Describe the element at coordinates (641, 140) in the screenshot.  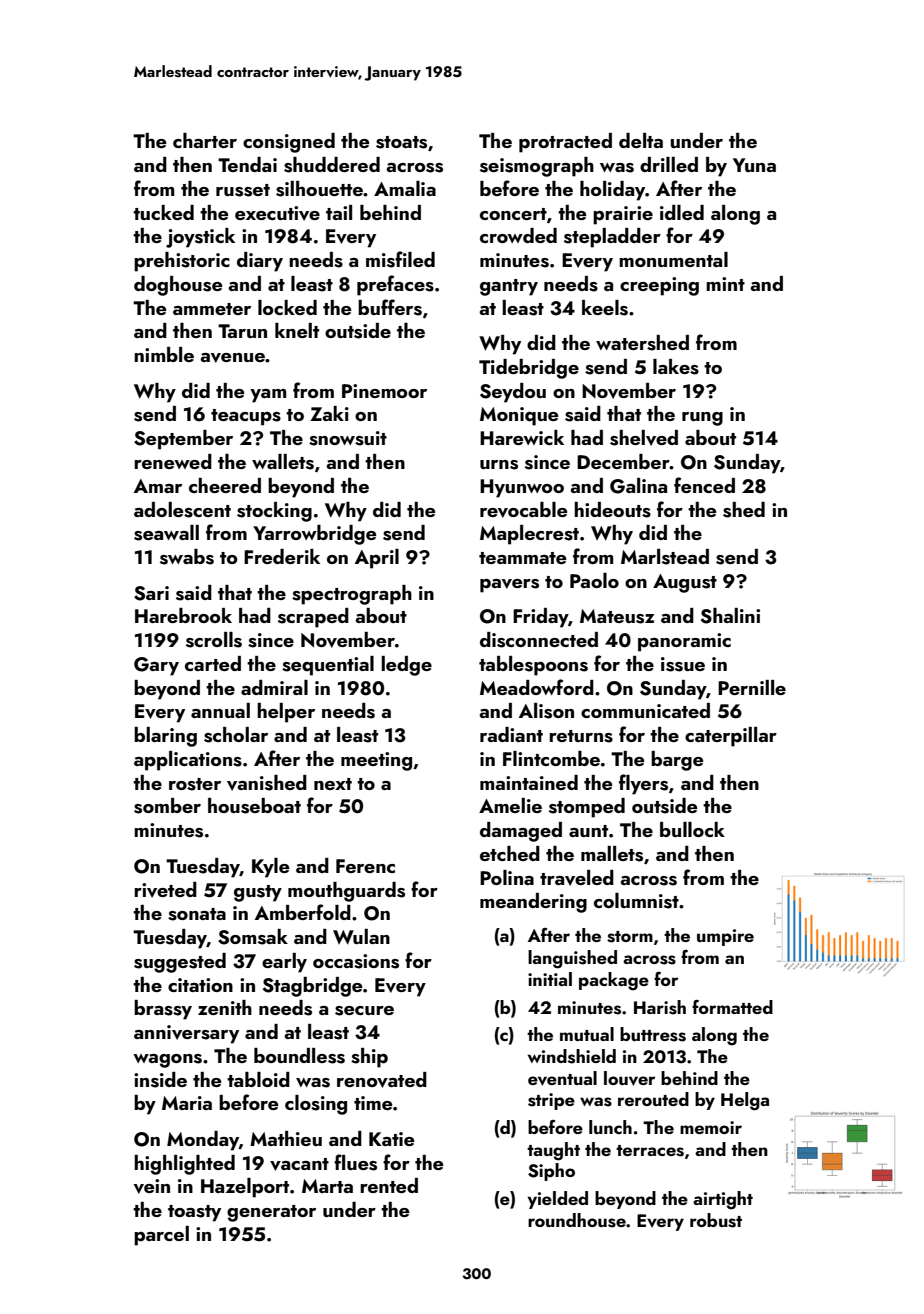
I see `delta` at that location.
